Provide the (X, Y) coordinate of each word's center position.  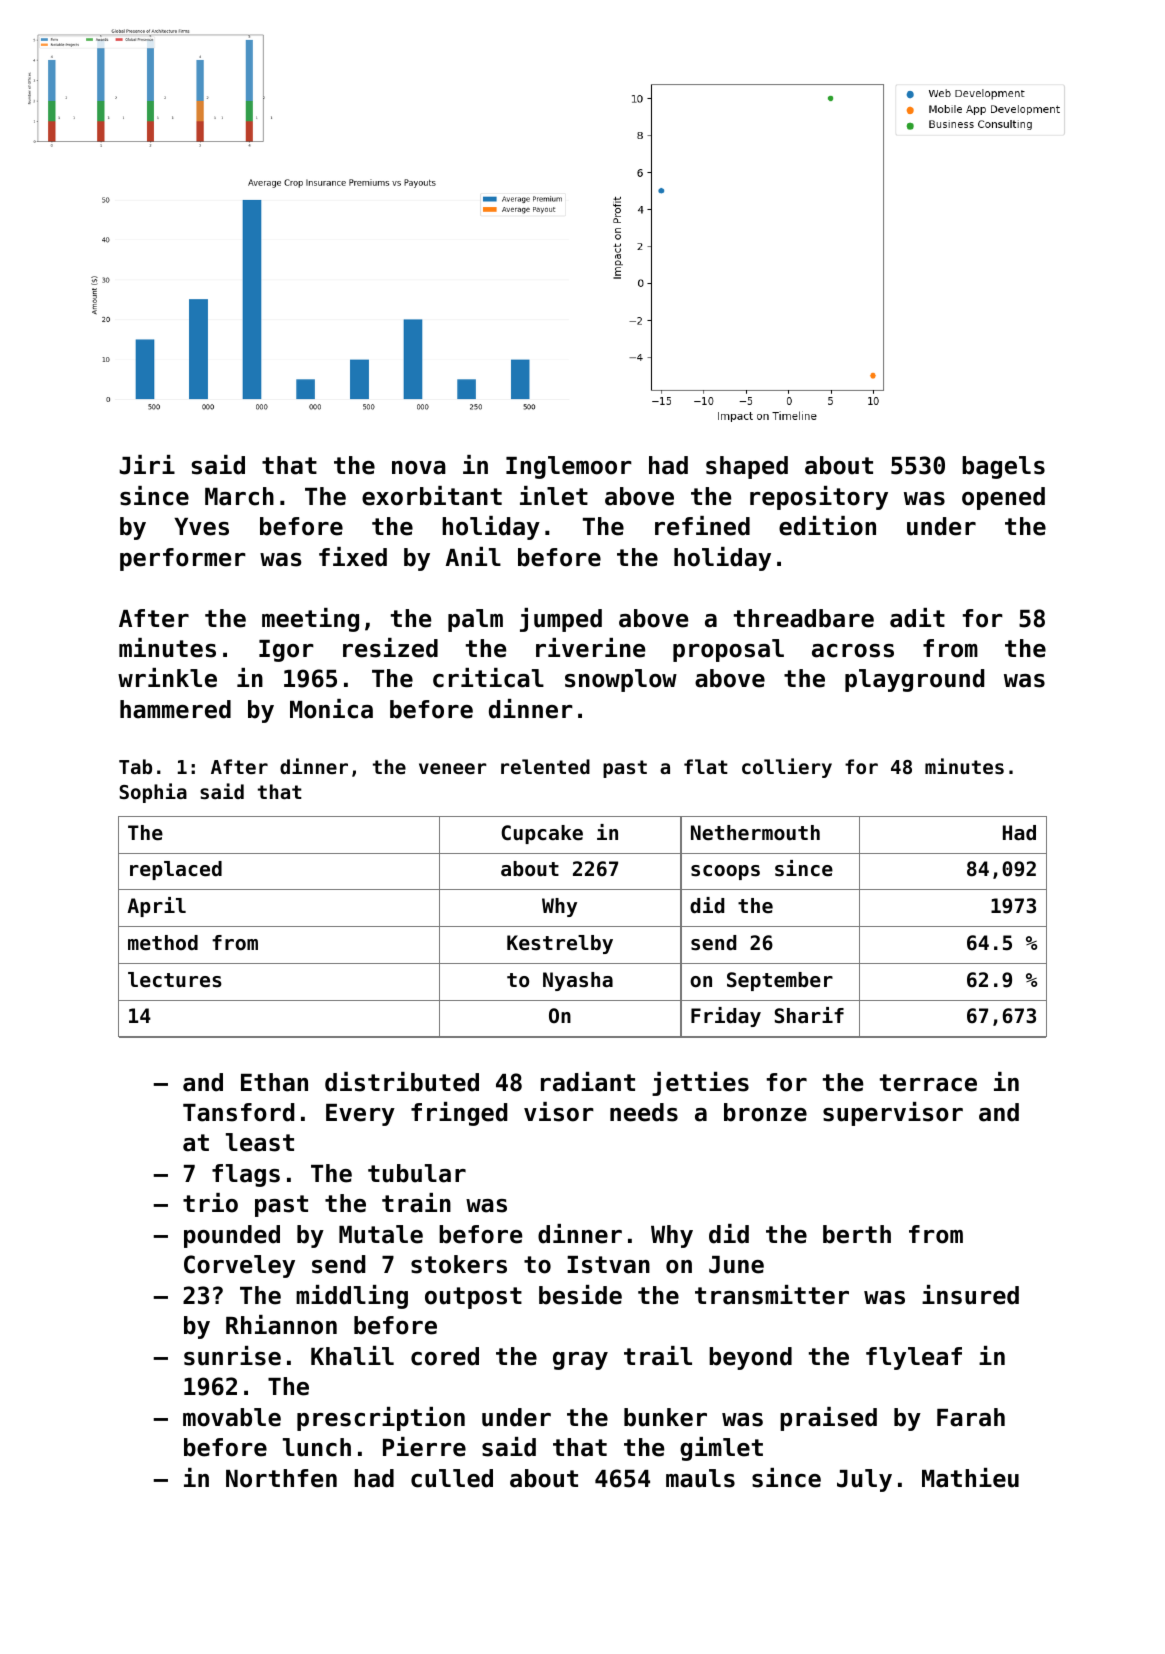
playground (914, 680)
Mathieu (970, 1478)
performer (183, 559)
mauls (700, 1478)
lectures (175, 980)
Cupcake (542, 834)
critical (488, 678)
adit (917, 618)
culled (452, 1478)
